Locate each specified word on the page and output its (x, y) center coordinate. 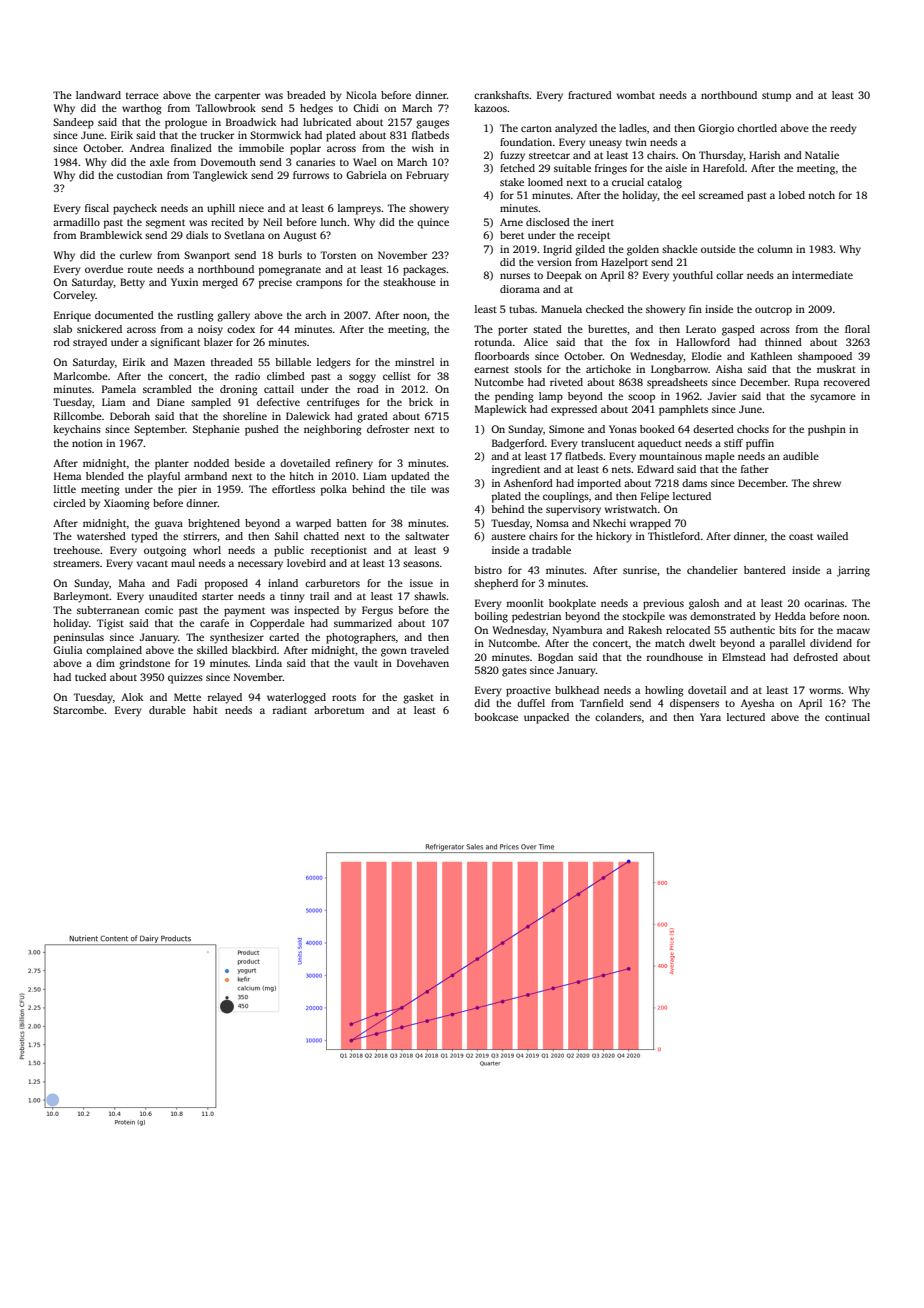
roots (344, 698)
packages (424, 270)
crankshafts (501, 95)
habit (205, 710)
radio (247, 376)
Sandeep (73, 123)
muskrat (836, 369)
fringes (611, 169)
